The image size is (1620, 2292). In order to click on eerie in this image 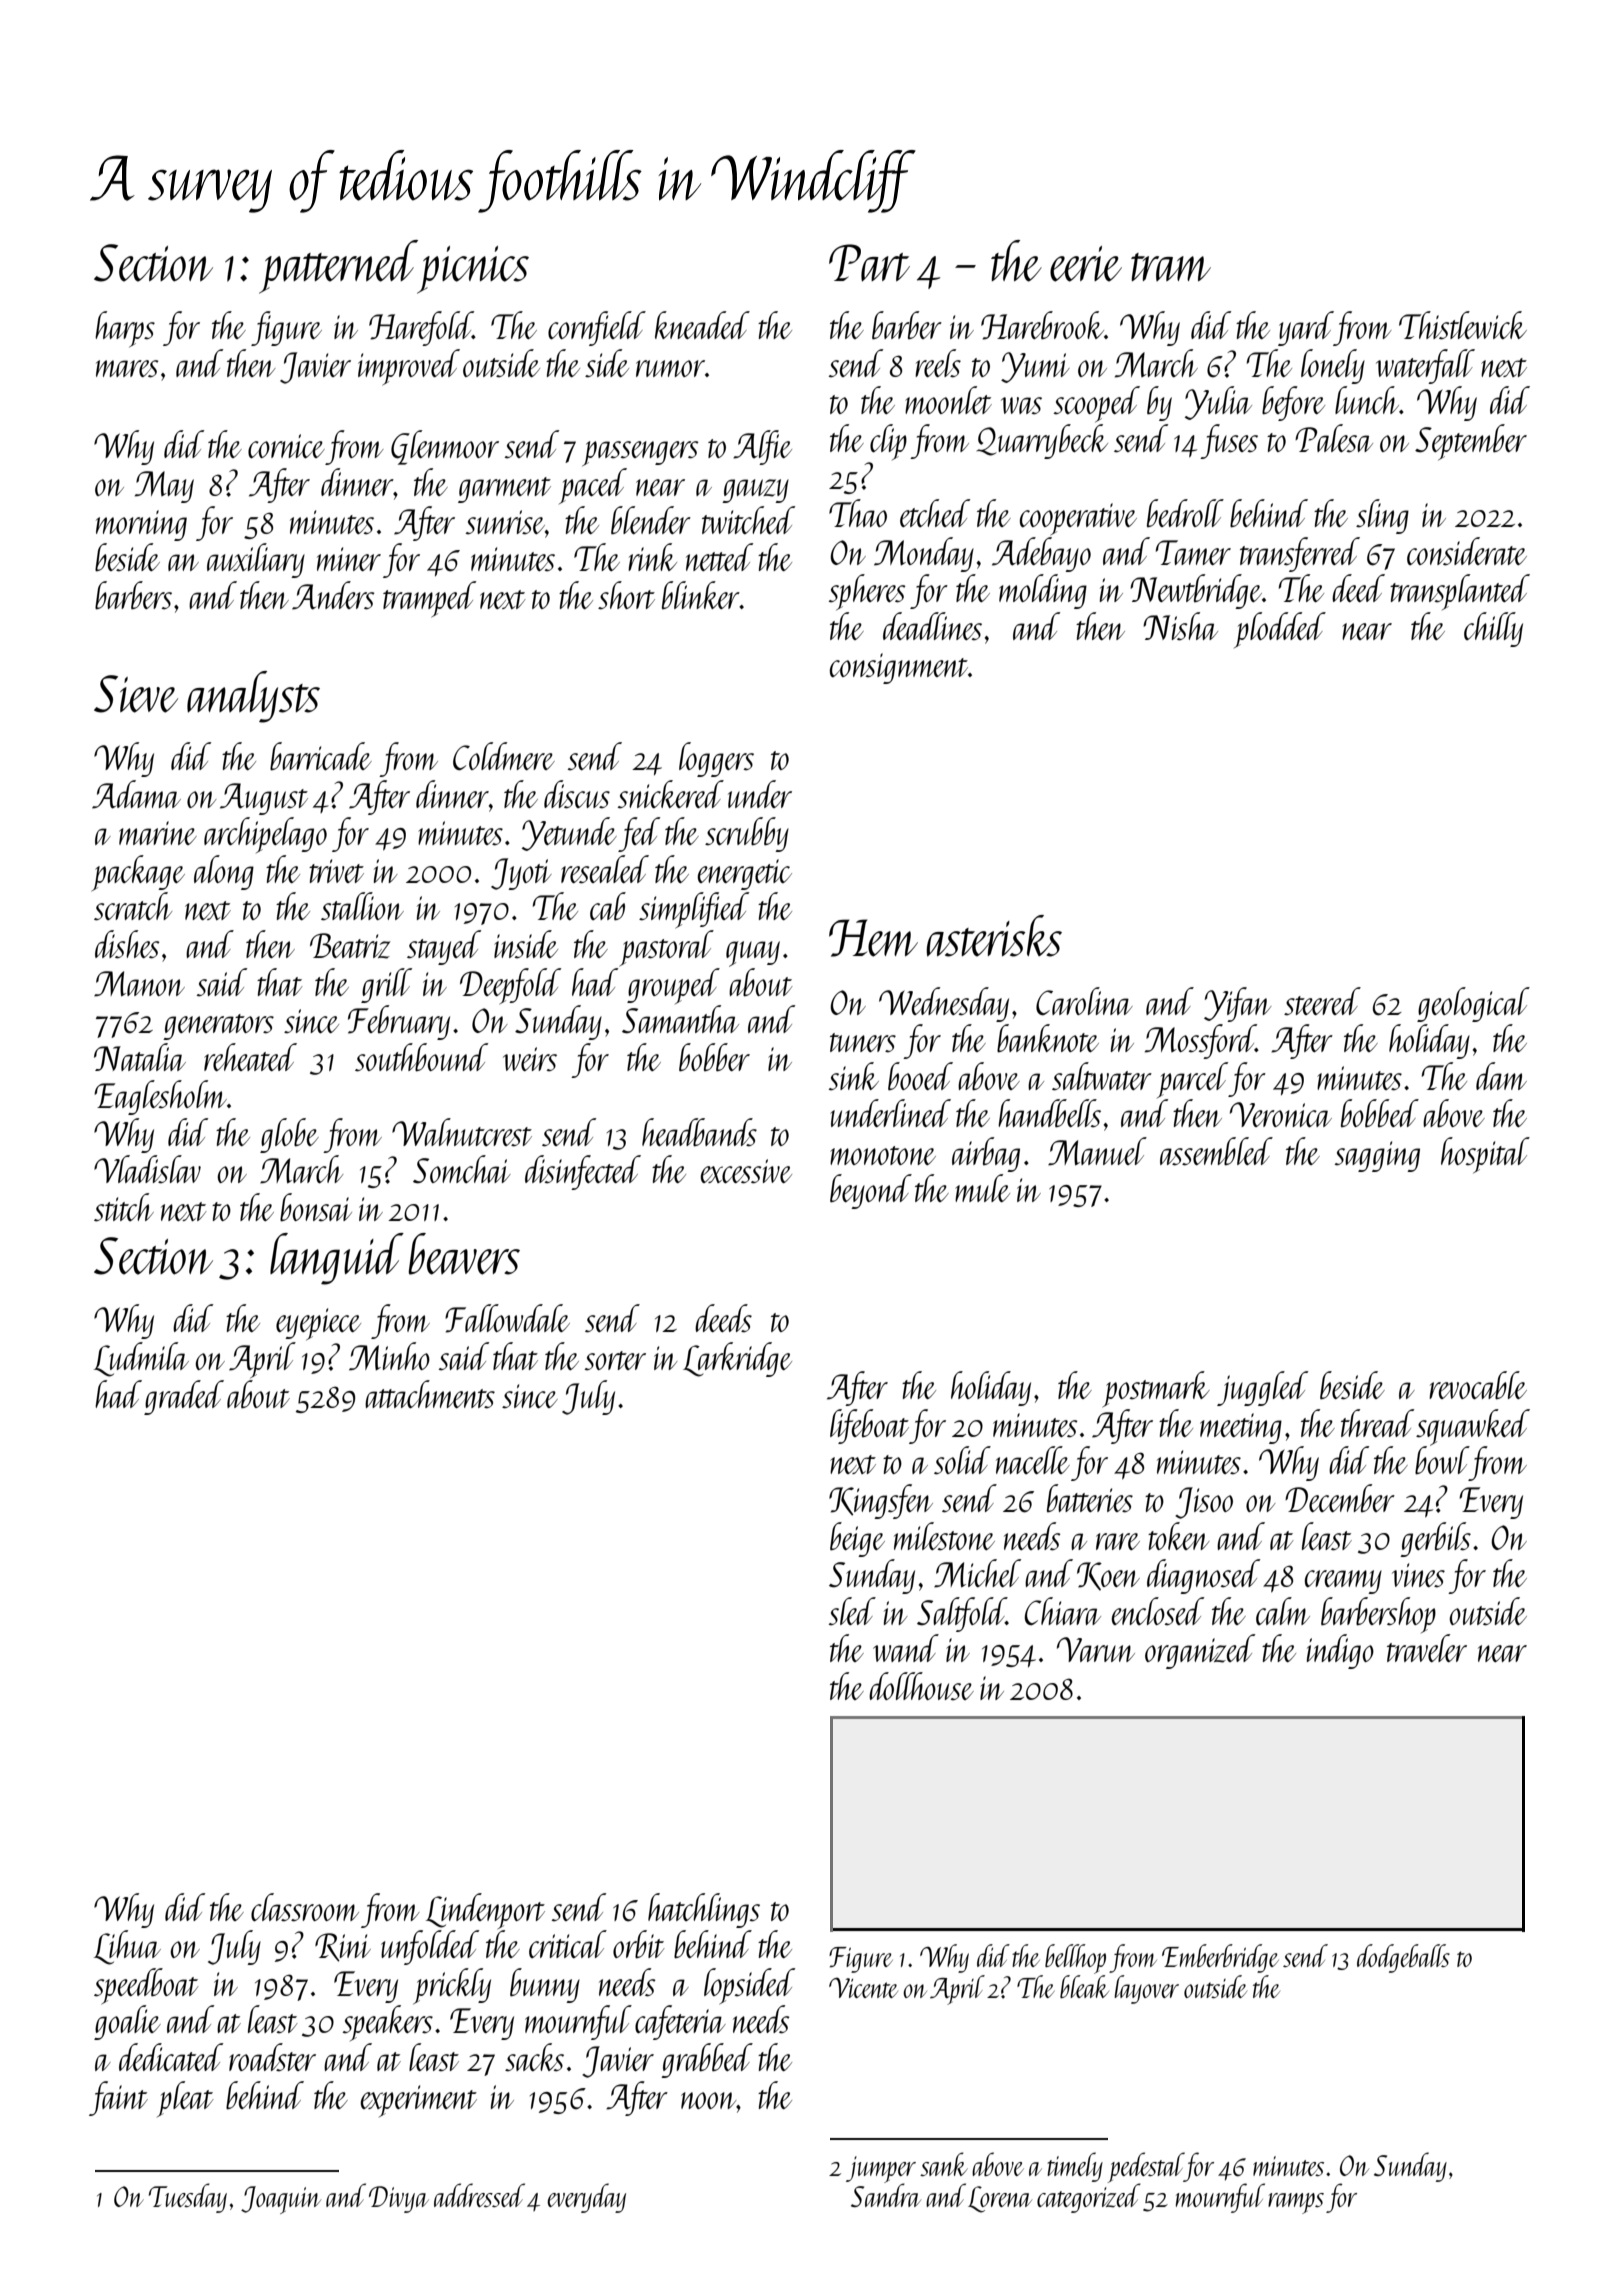, I will do `click(1086, 264)`.
